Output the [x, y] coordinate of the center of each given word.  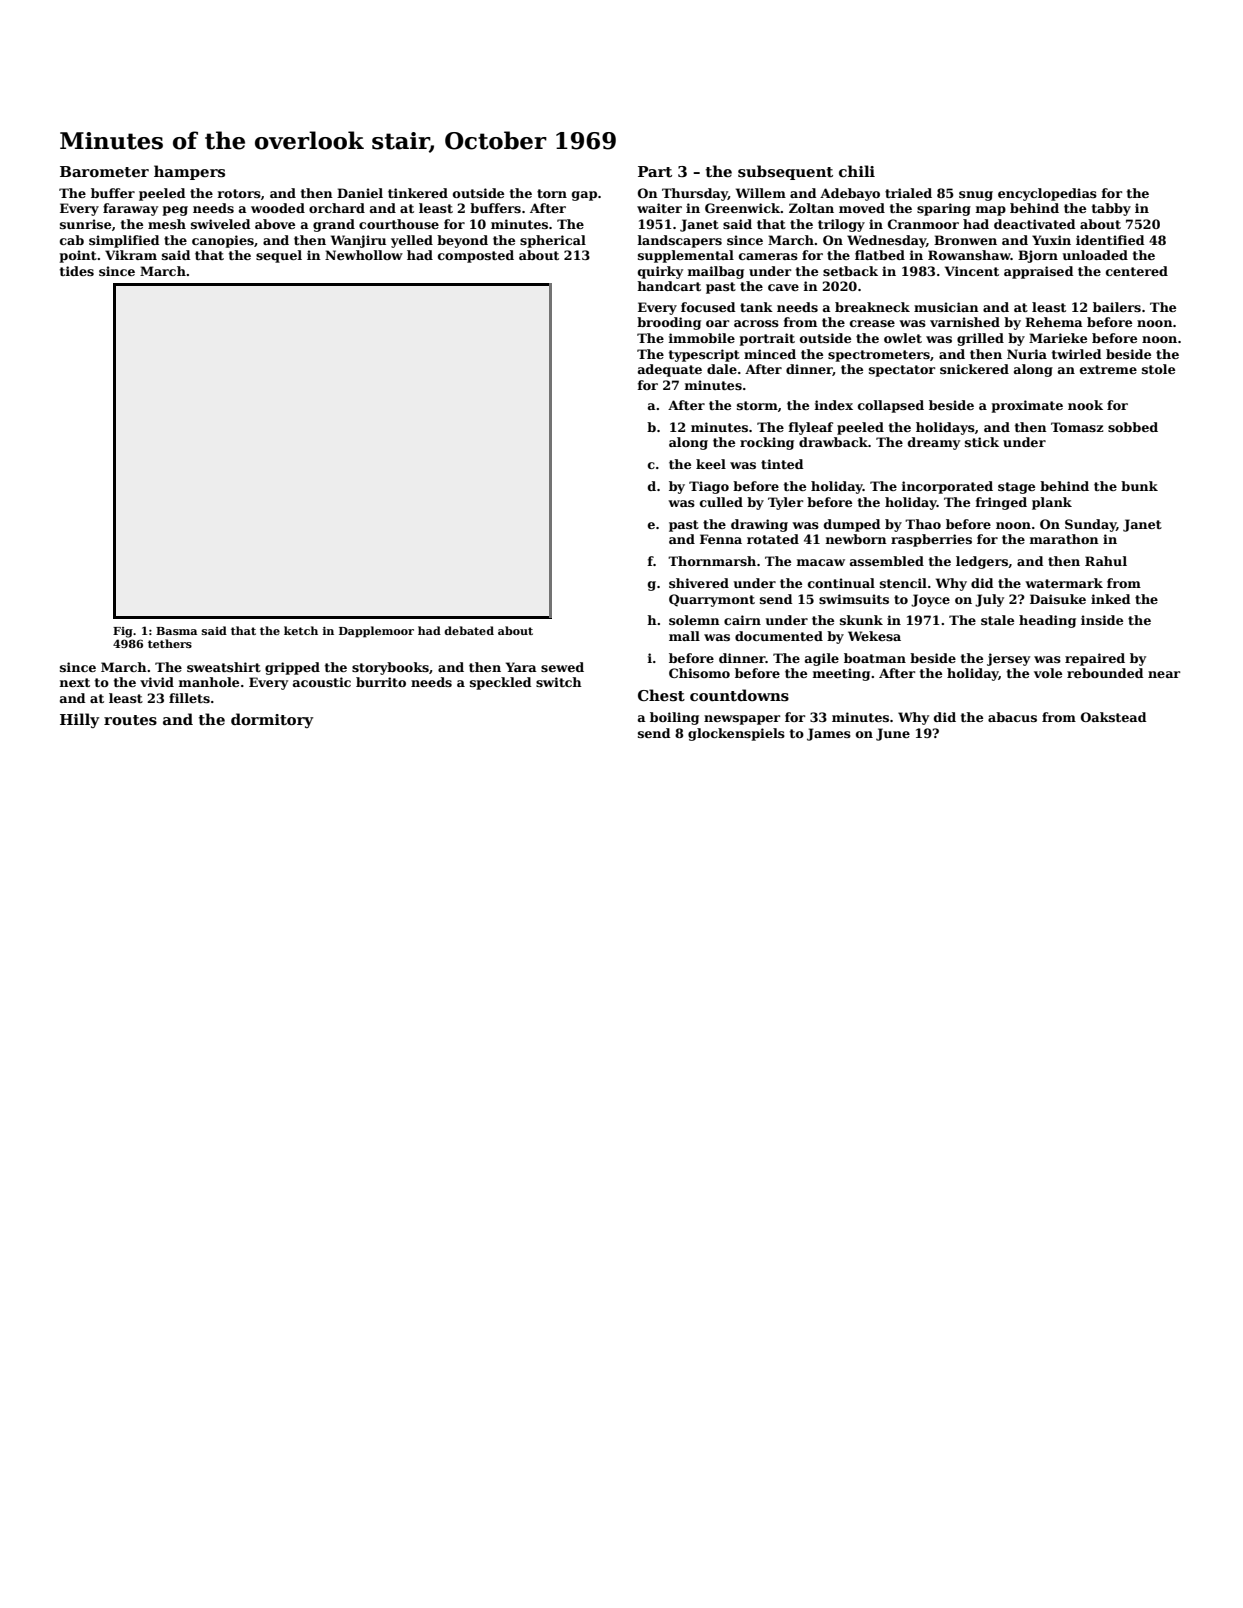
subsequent [785, 172]
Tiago [709, 487]
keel [711, 464]
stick [982, 442]
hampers [189, 172]
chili [857, 171]
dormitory [272, 720]
